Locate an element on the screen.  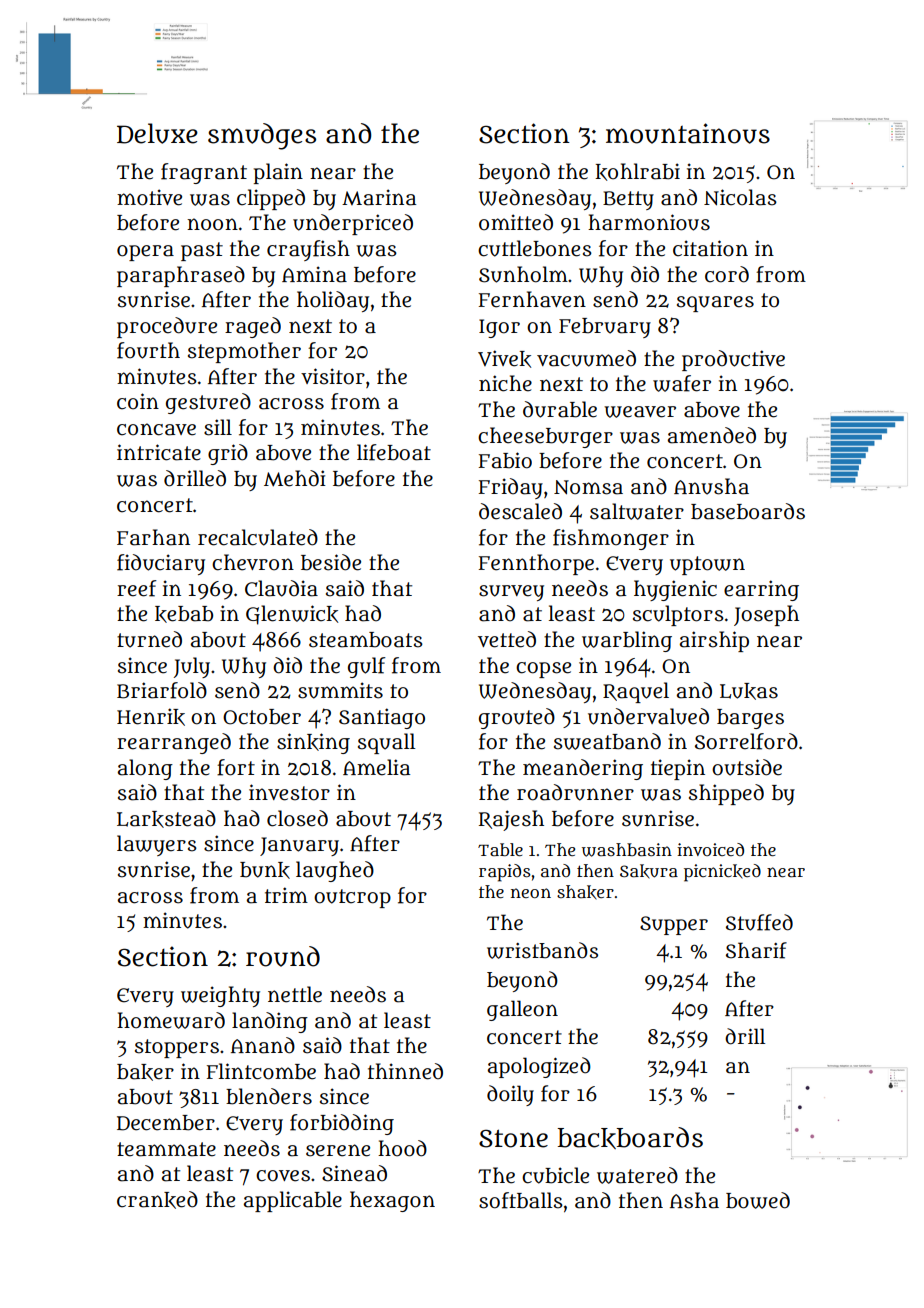
Glenwick is located at coordinates (292, 615).
